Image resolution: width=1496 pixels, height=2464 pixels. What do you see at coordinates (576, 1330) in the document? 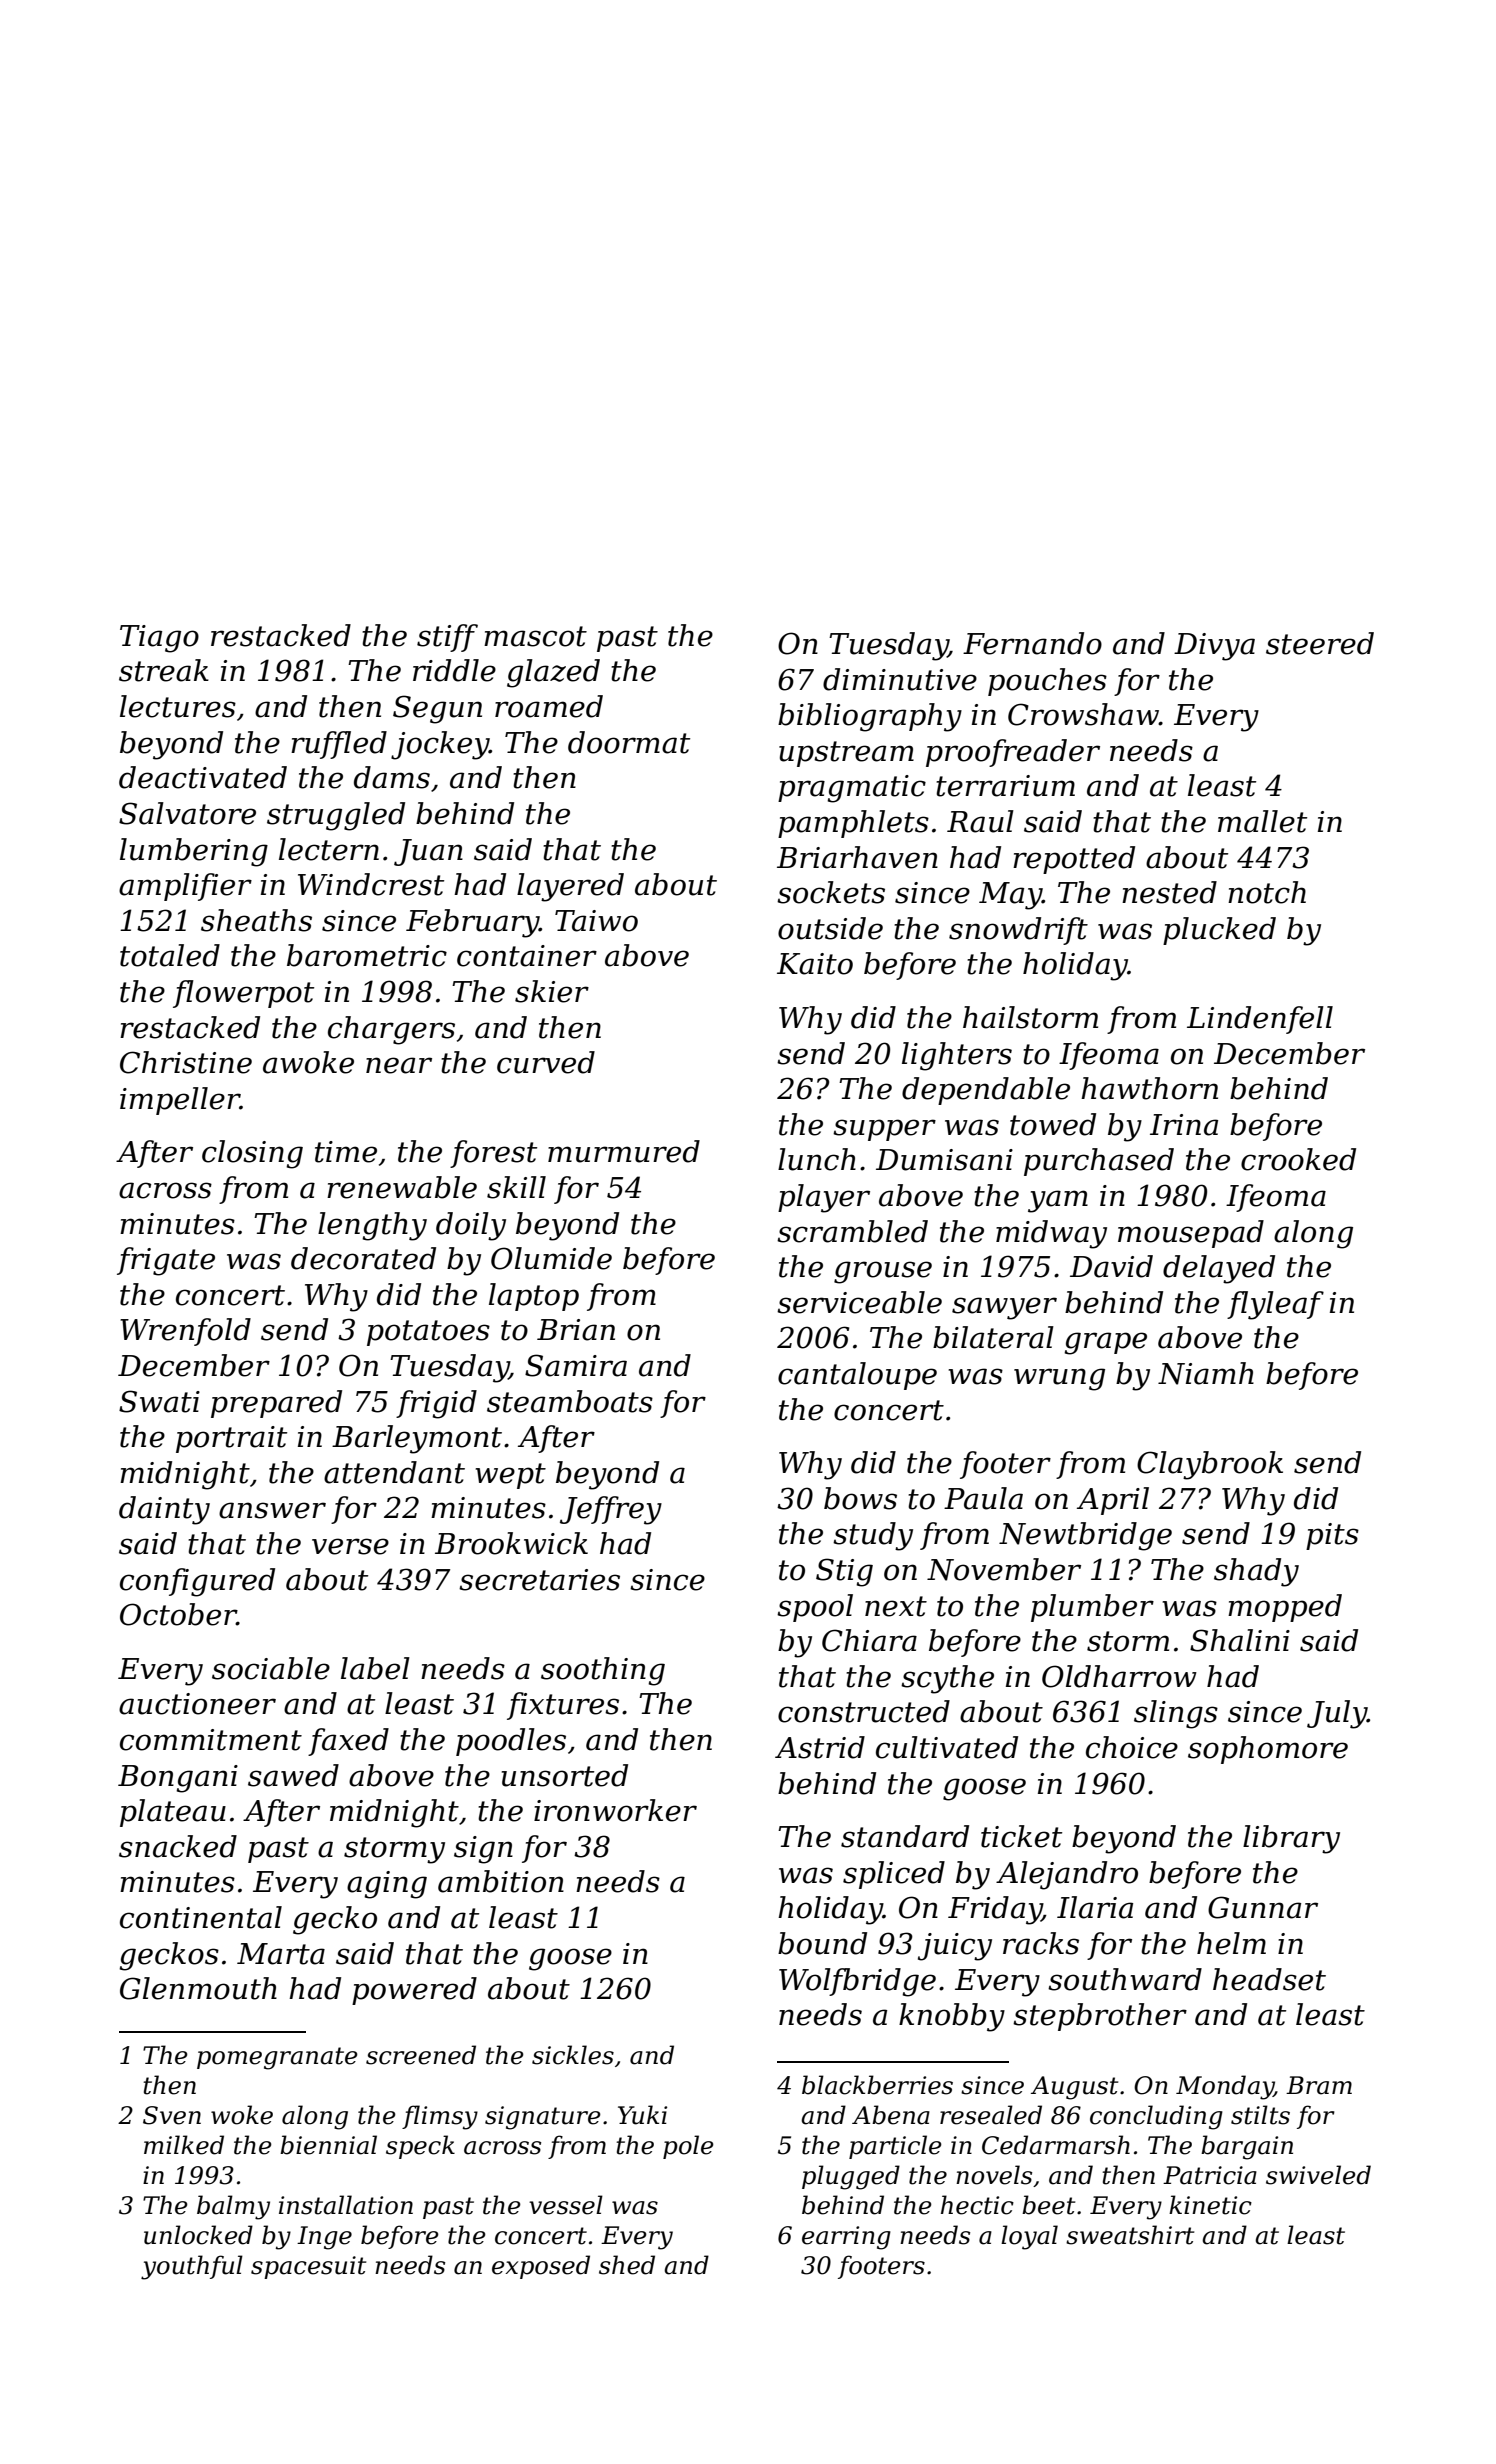
I see `Brian` at bounding box center [576, 1330].
